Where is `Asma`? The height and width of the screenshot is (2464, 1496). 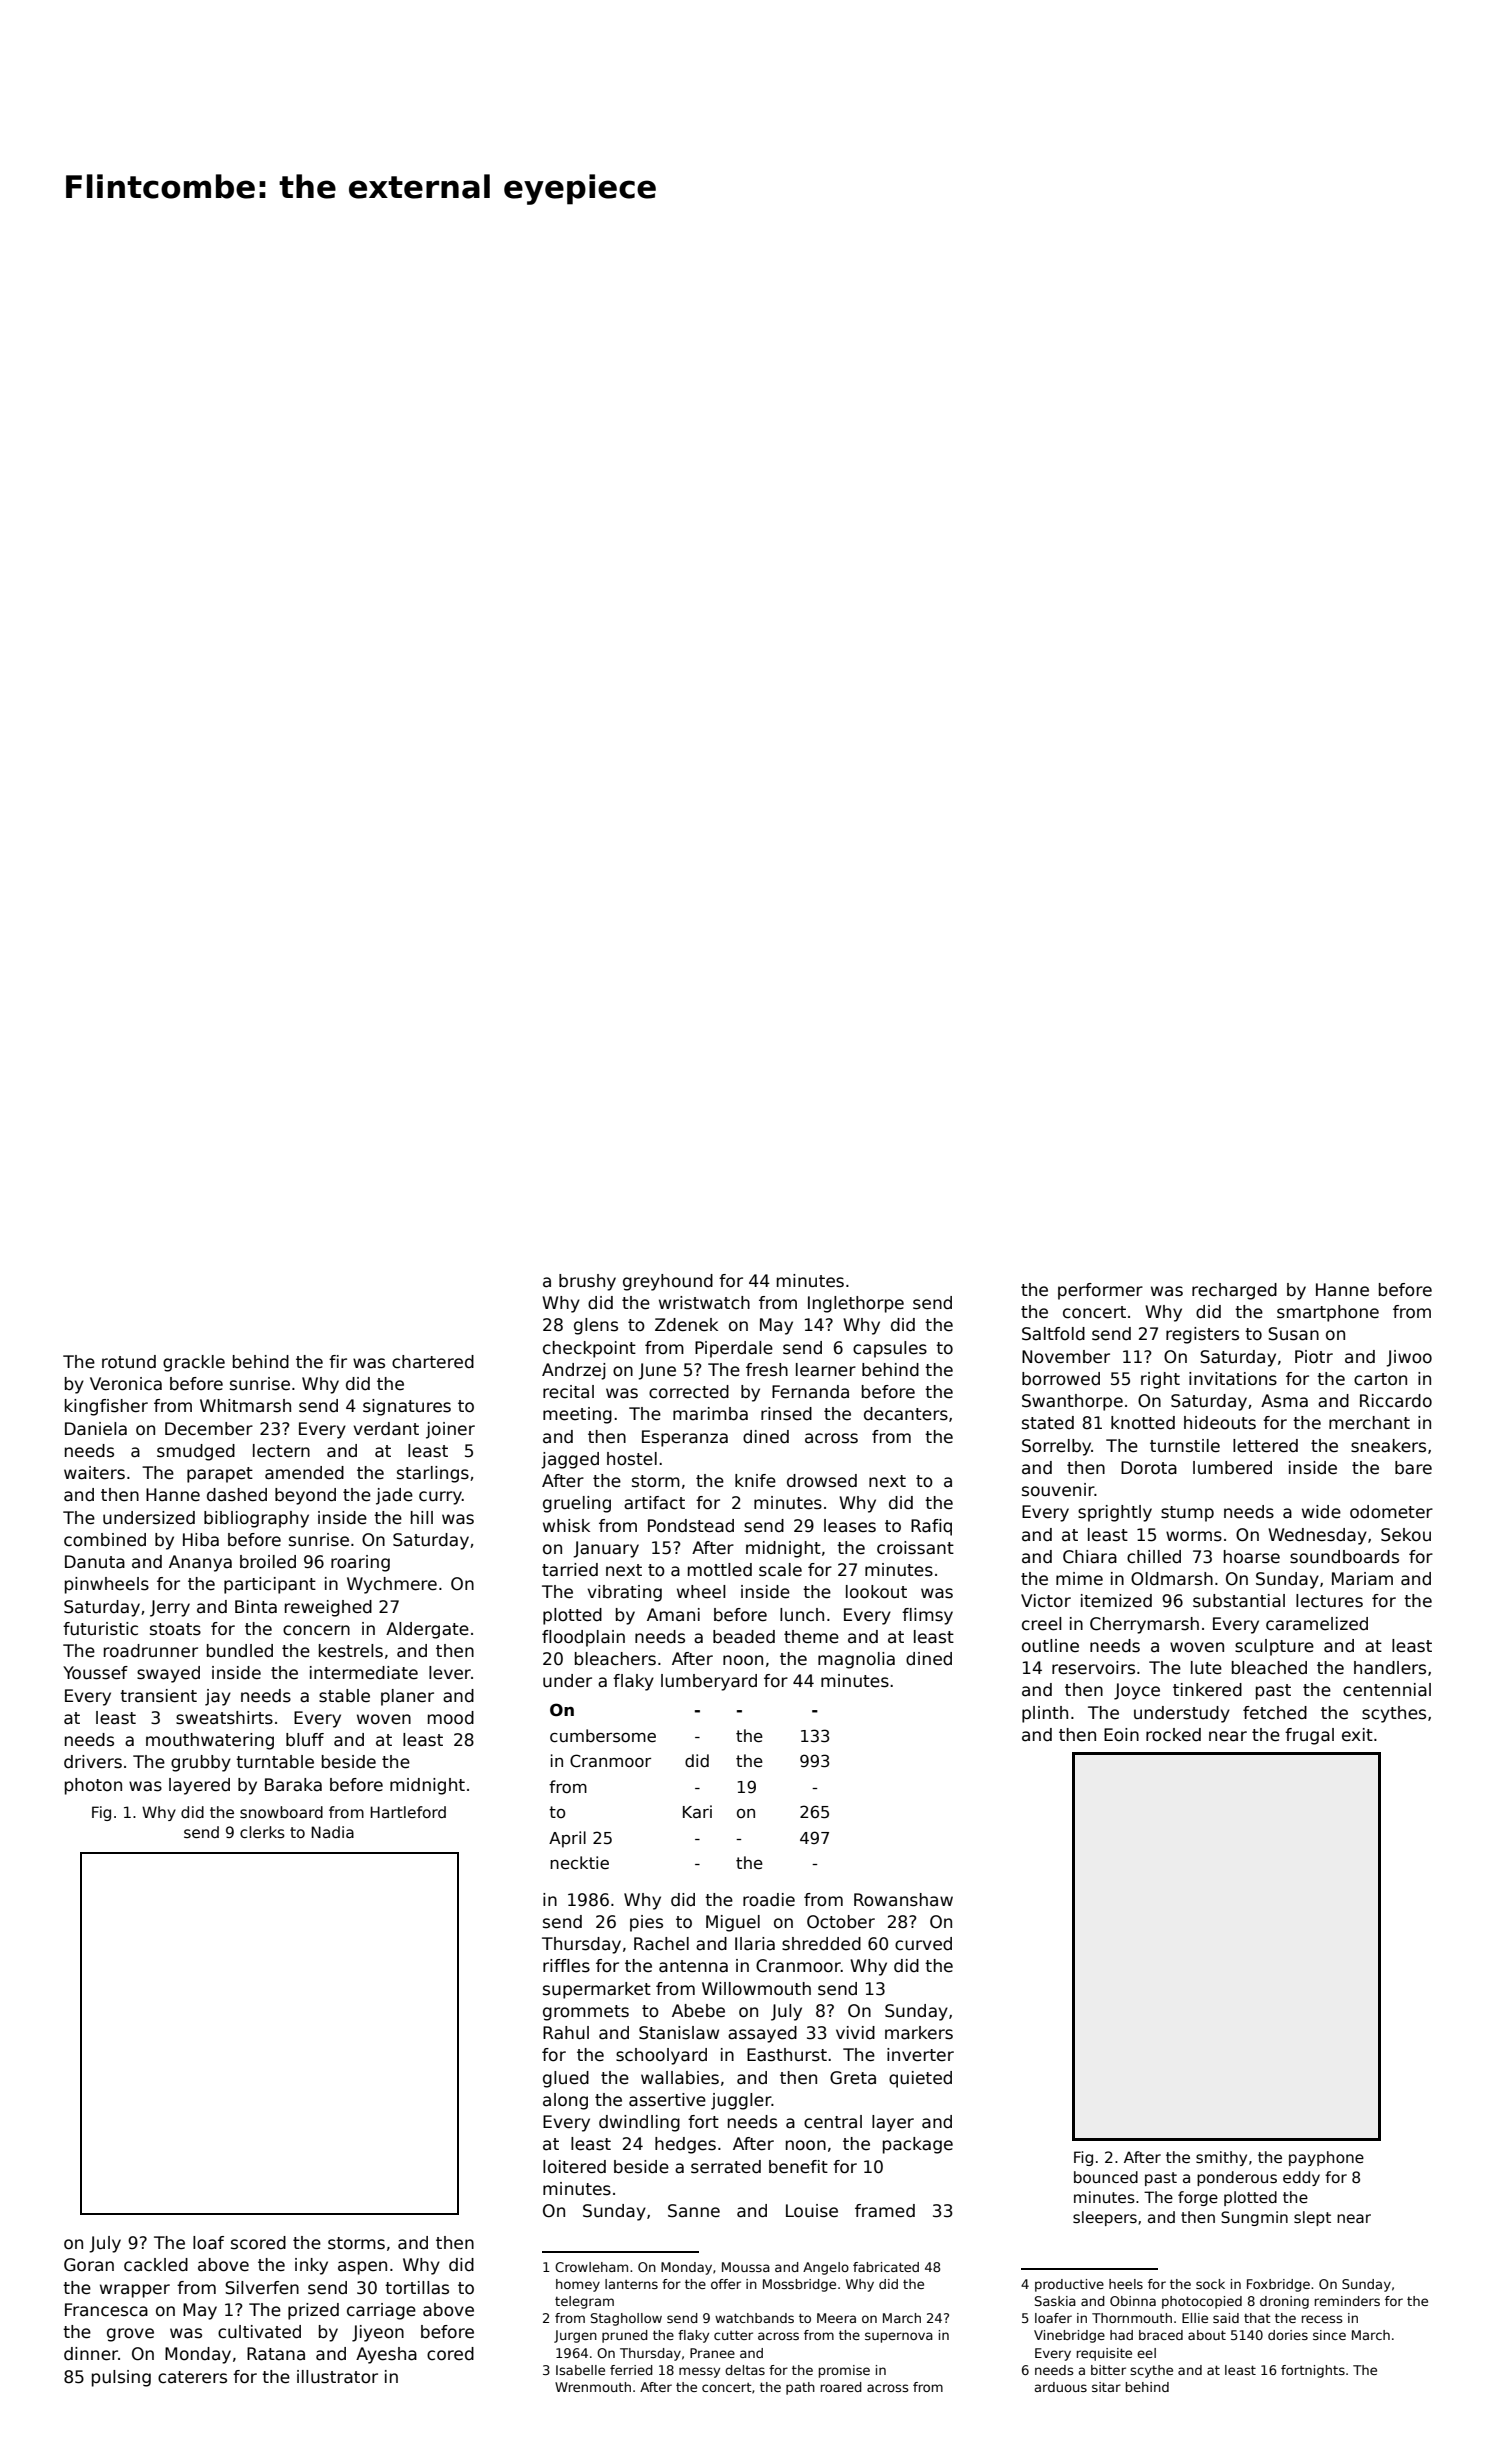
Asma is located at coordinates (1284, 1401).
